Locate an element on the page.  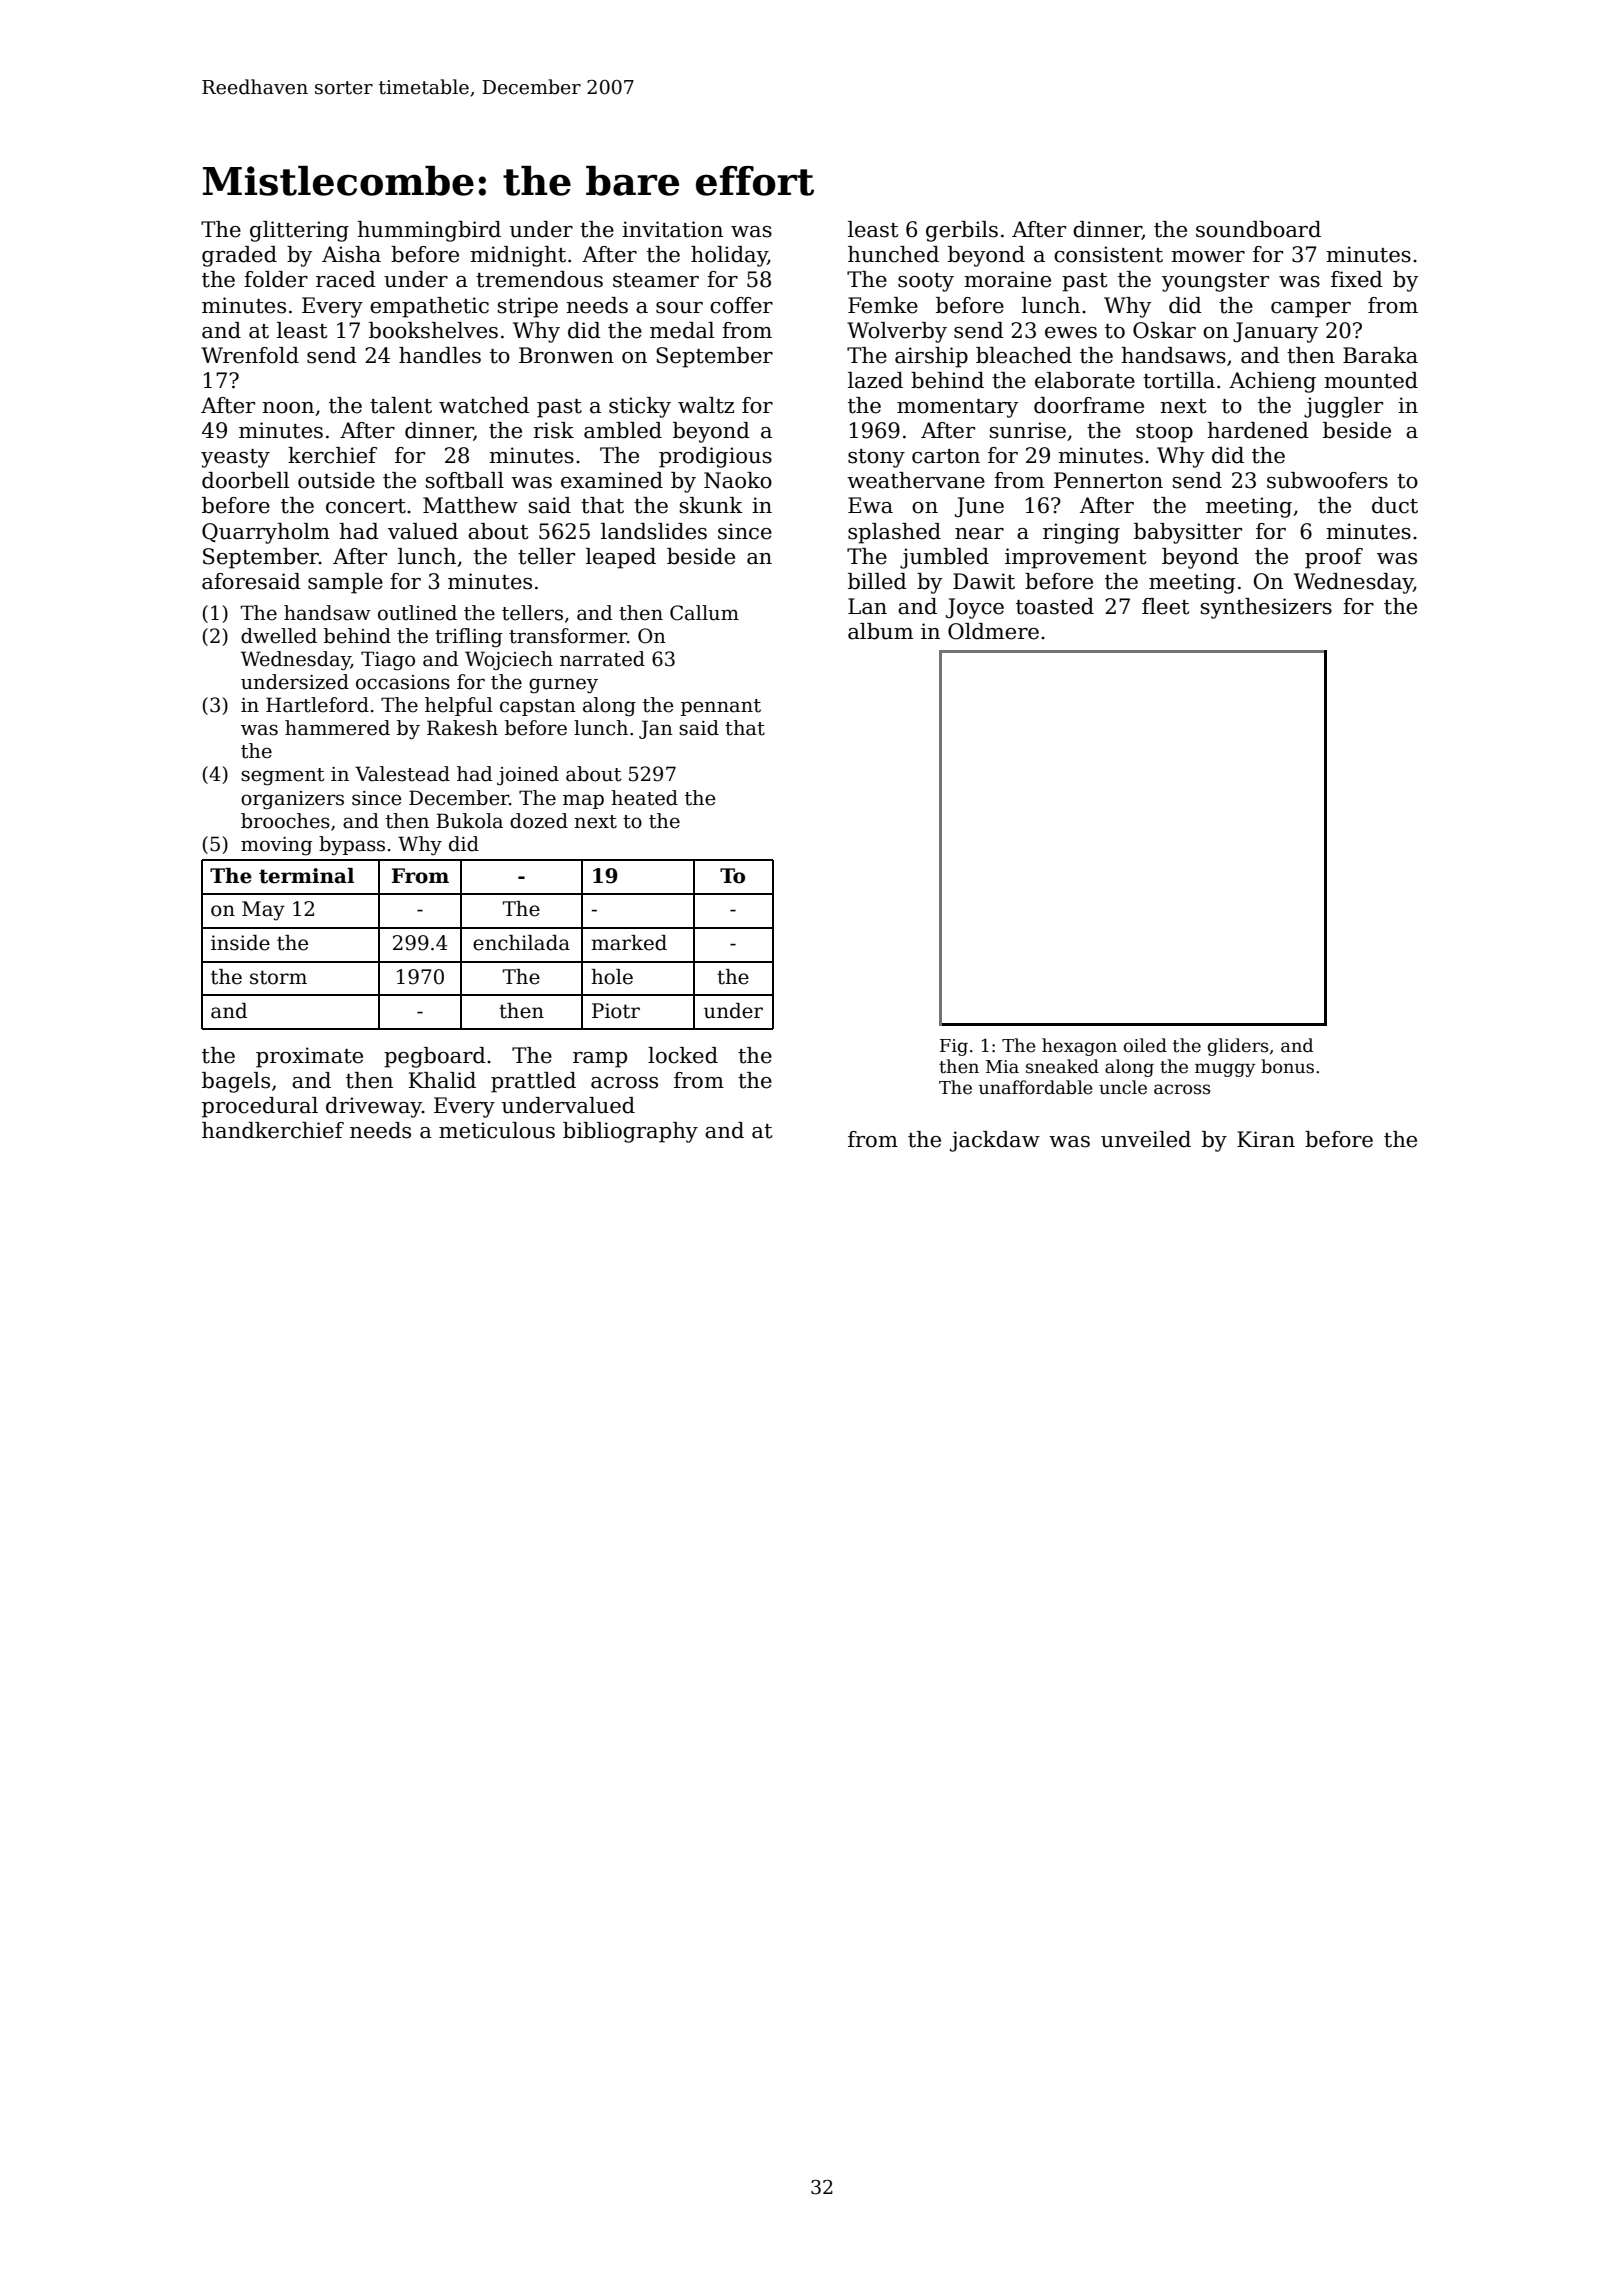
steamer is located at coordinates (656, 280).
